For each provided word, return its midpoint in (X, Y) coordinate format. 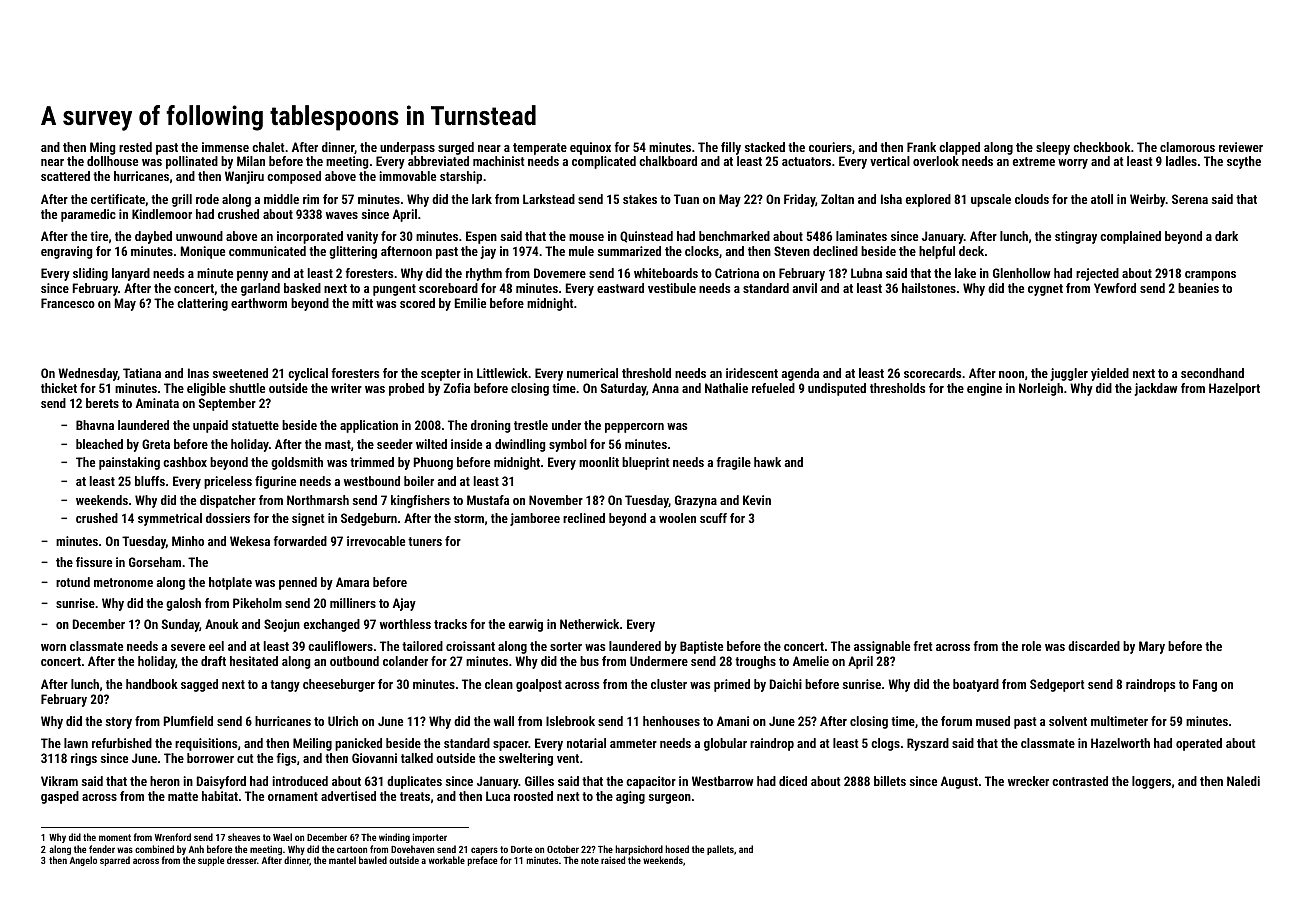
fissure (94, 562)
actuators (806, 161)
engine (984, 389)
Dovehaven (412, 849)
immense (225, 147)
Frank (921, 147)
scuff (713, 518)
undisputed (837, 389)
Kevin (757, 500)
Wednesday (88, 374)
